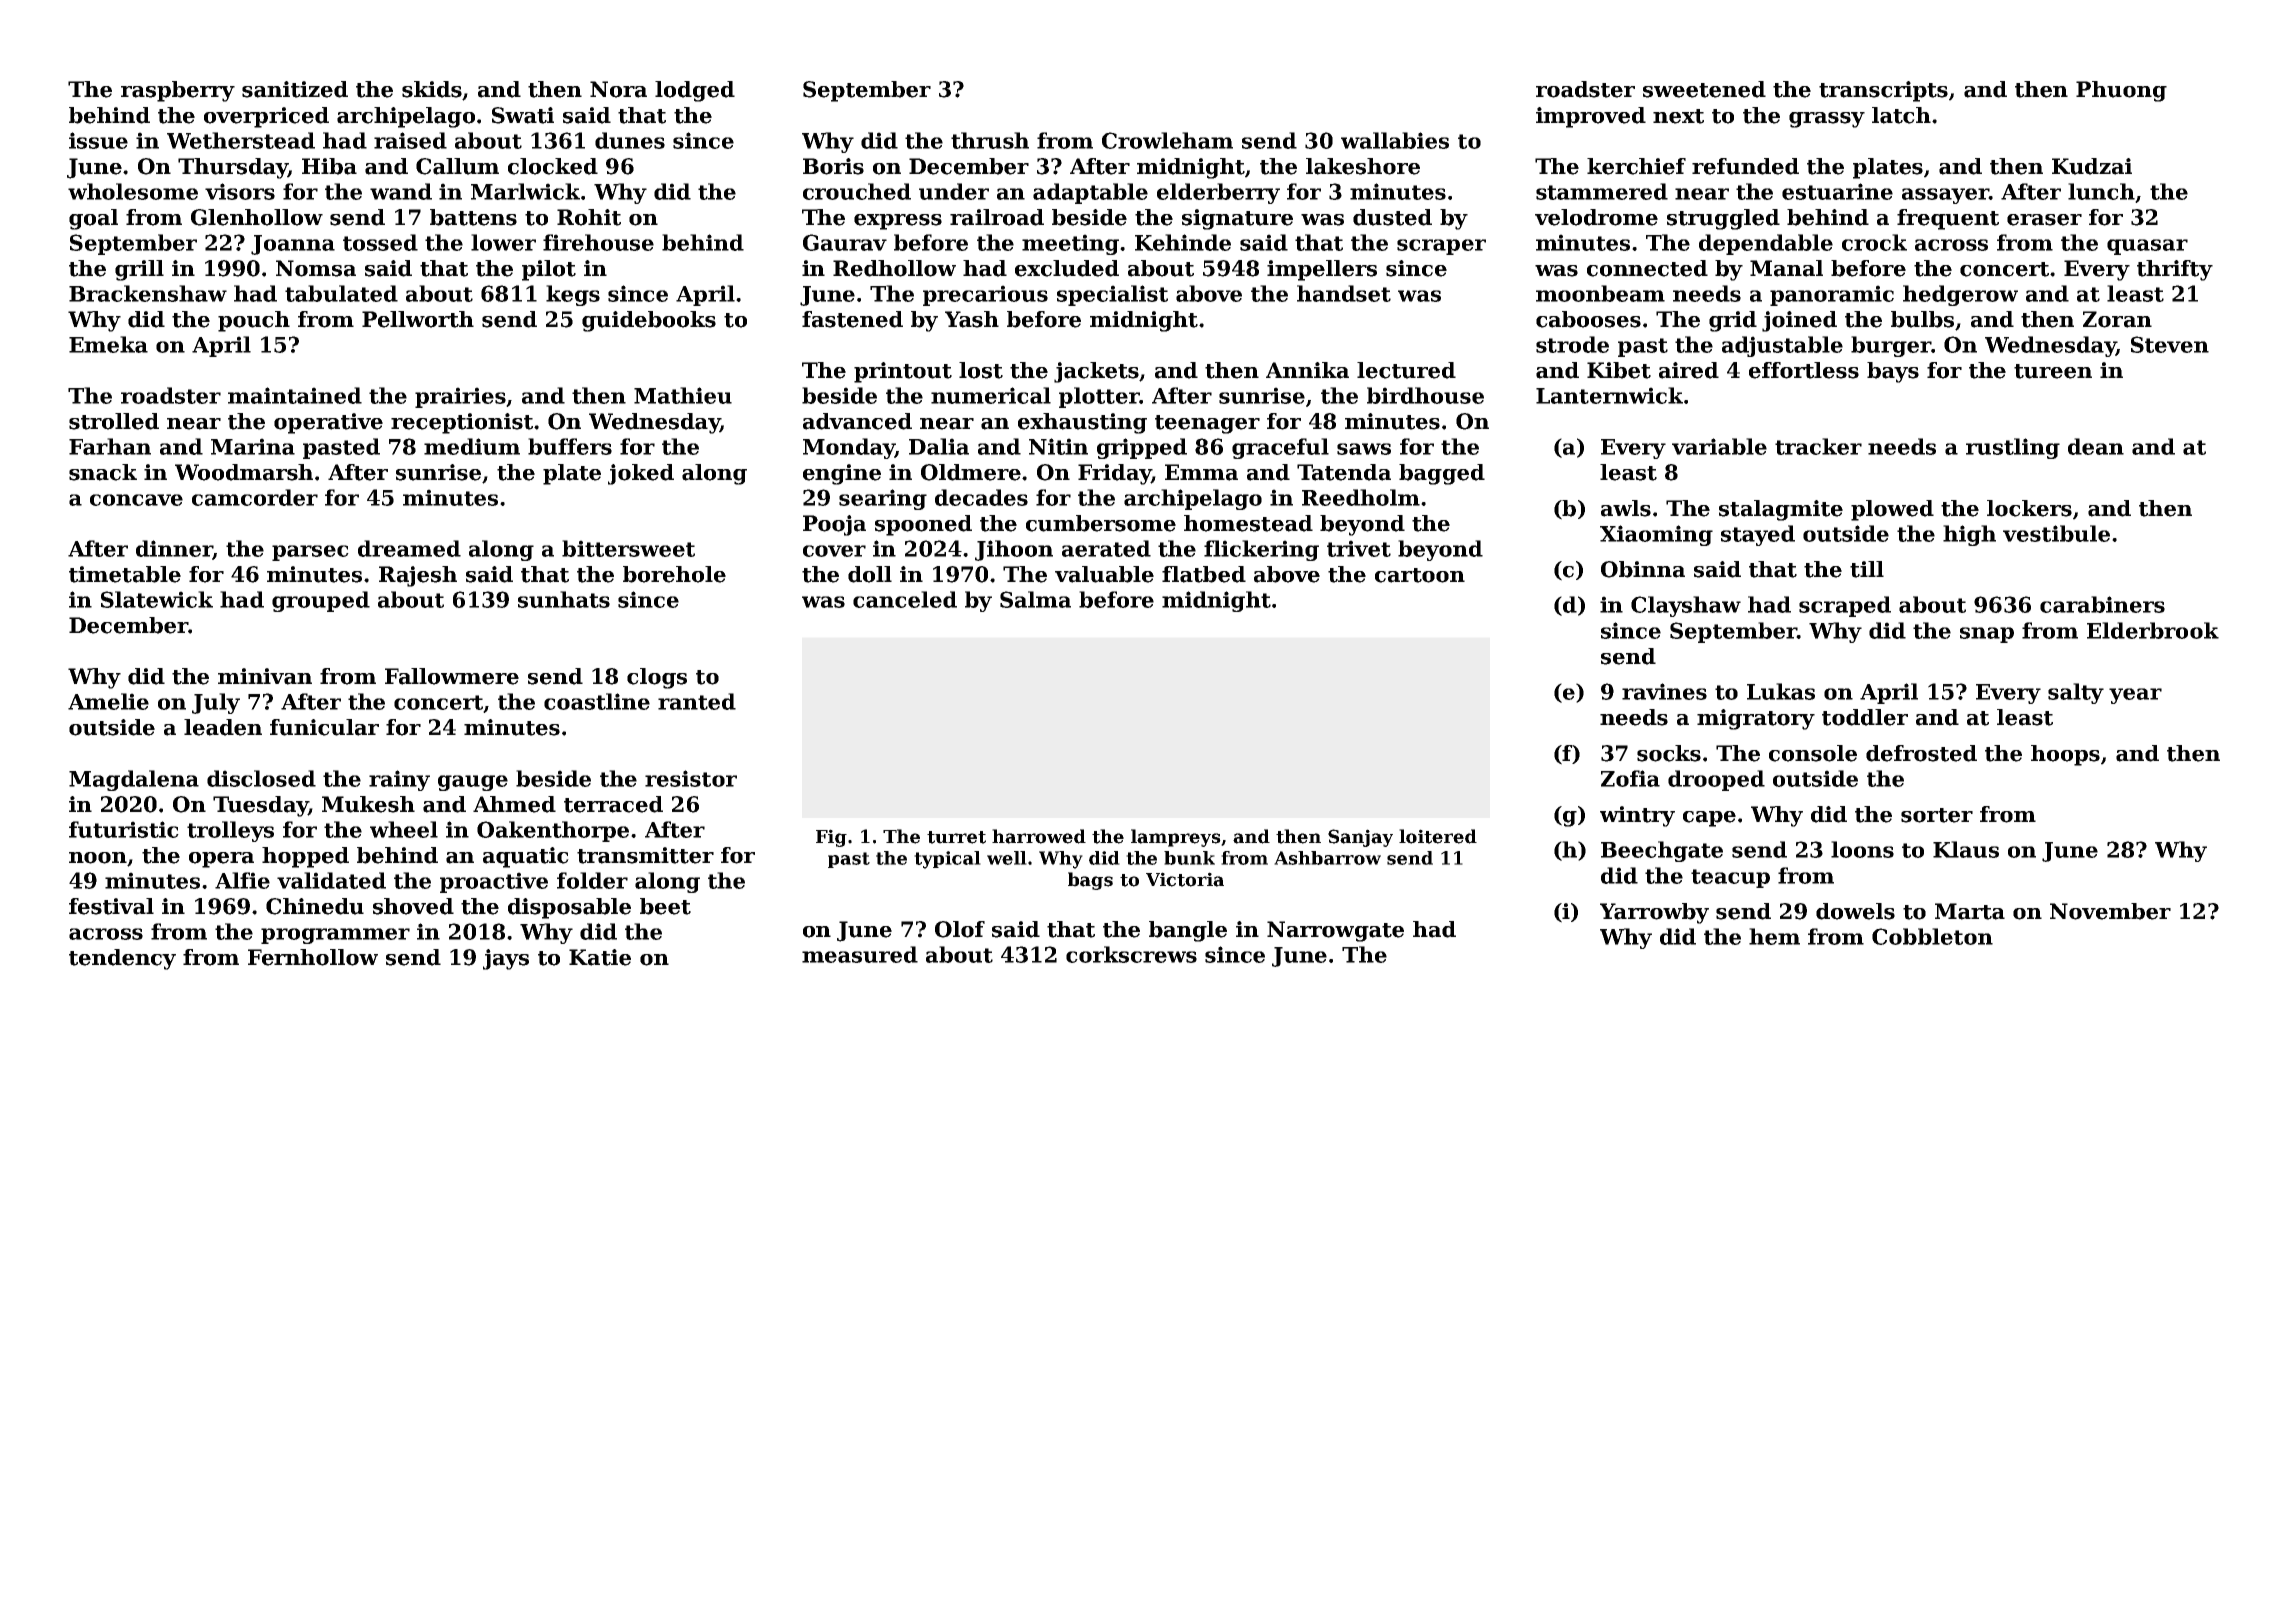 Image resolution: width=2292 pixels, height=1620 pixels. Describe the element at coordinates (494, 882) in the screenshot. I see `proactive` at that location.
